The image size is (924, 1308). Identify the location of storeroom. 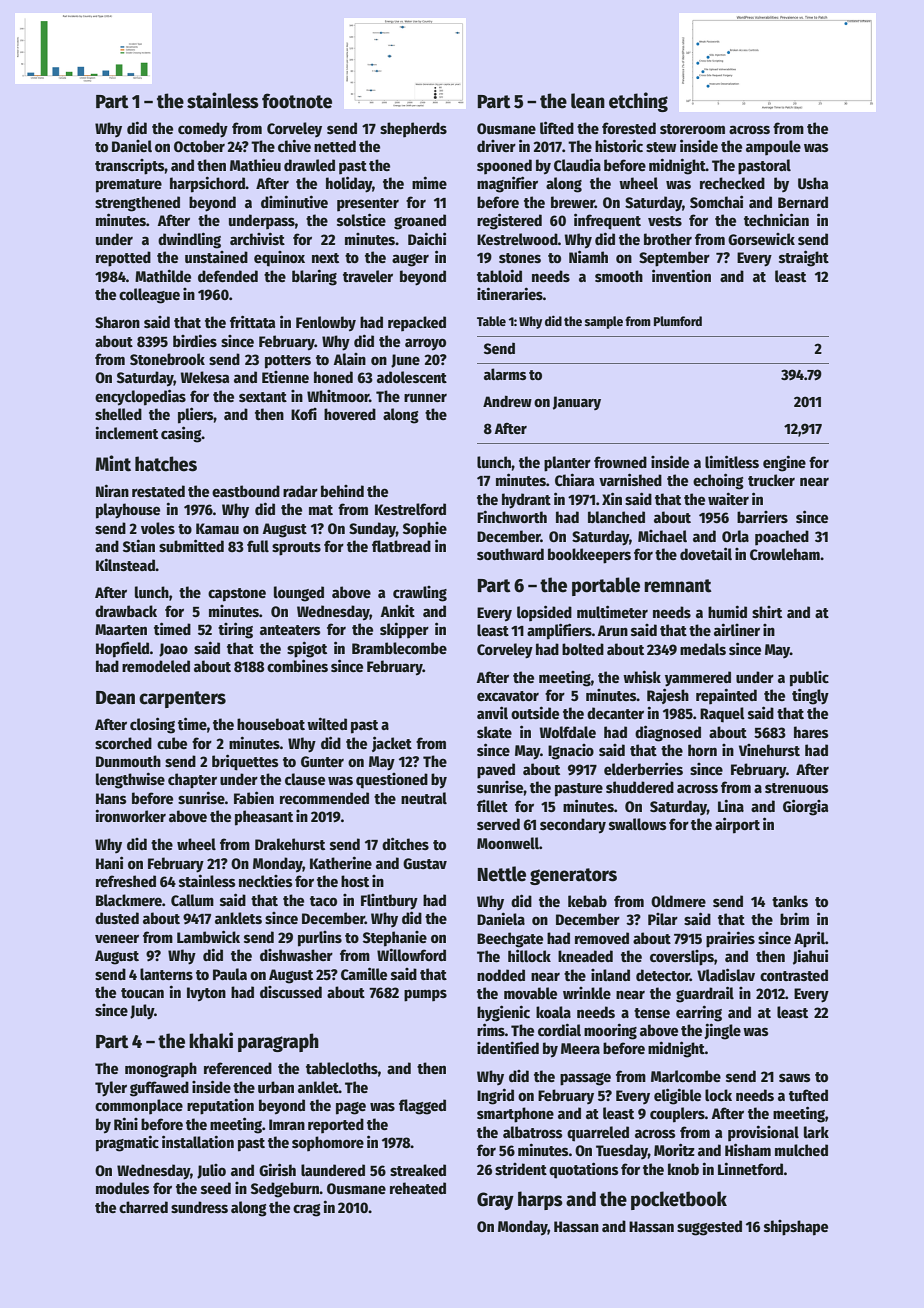
(692, 129).
